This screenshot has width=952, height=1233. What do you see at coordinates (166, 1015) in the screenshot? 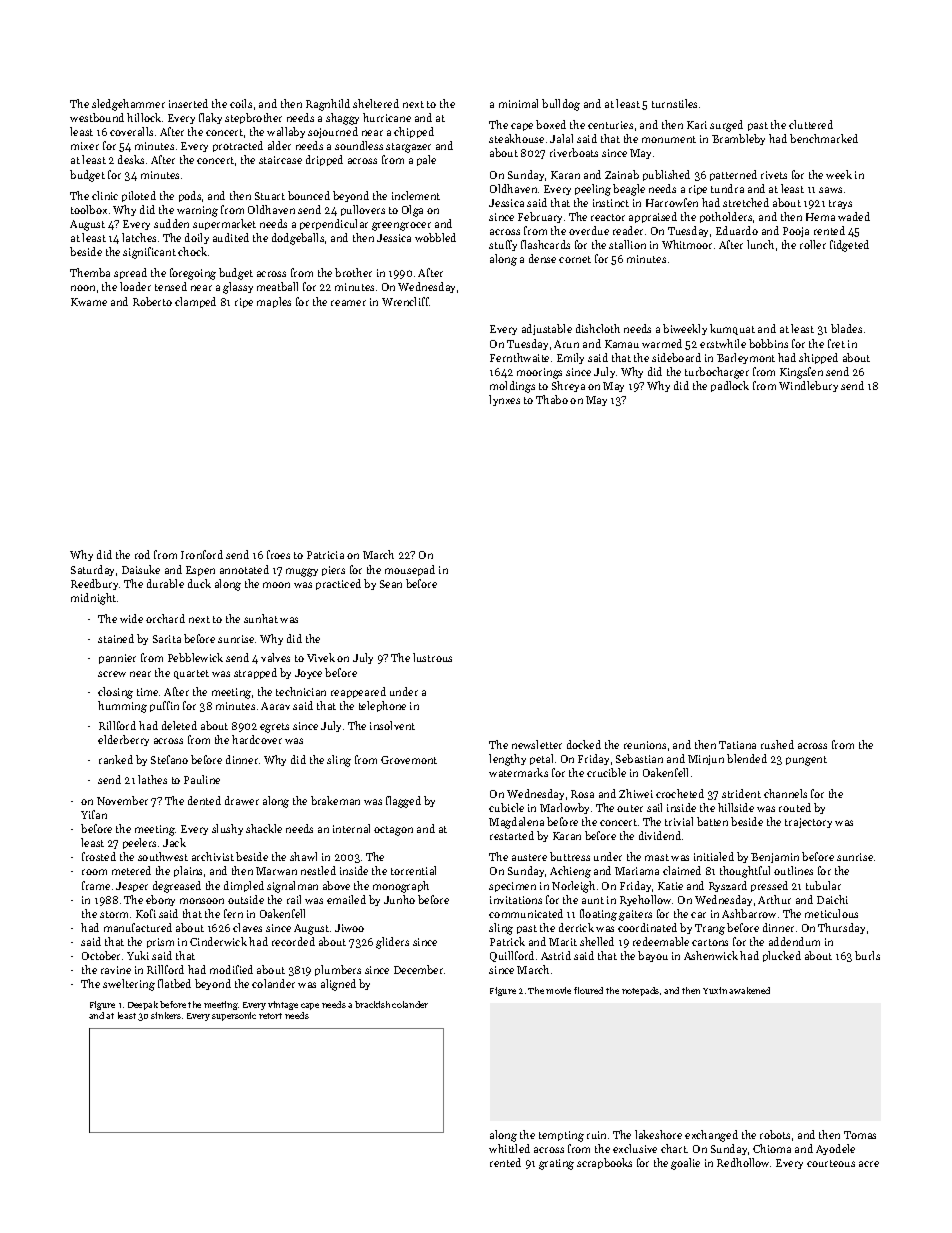
I see `sinkers` at bounding box center [166, 1015].
